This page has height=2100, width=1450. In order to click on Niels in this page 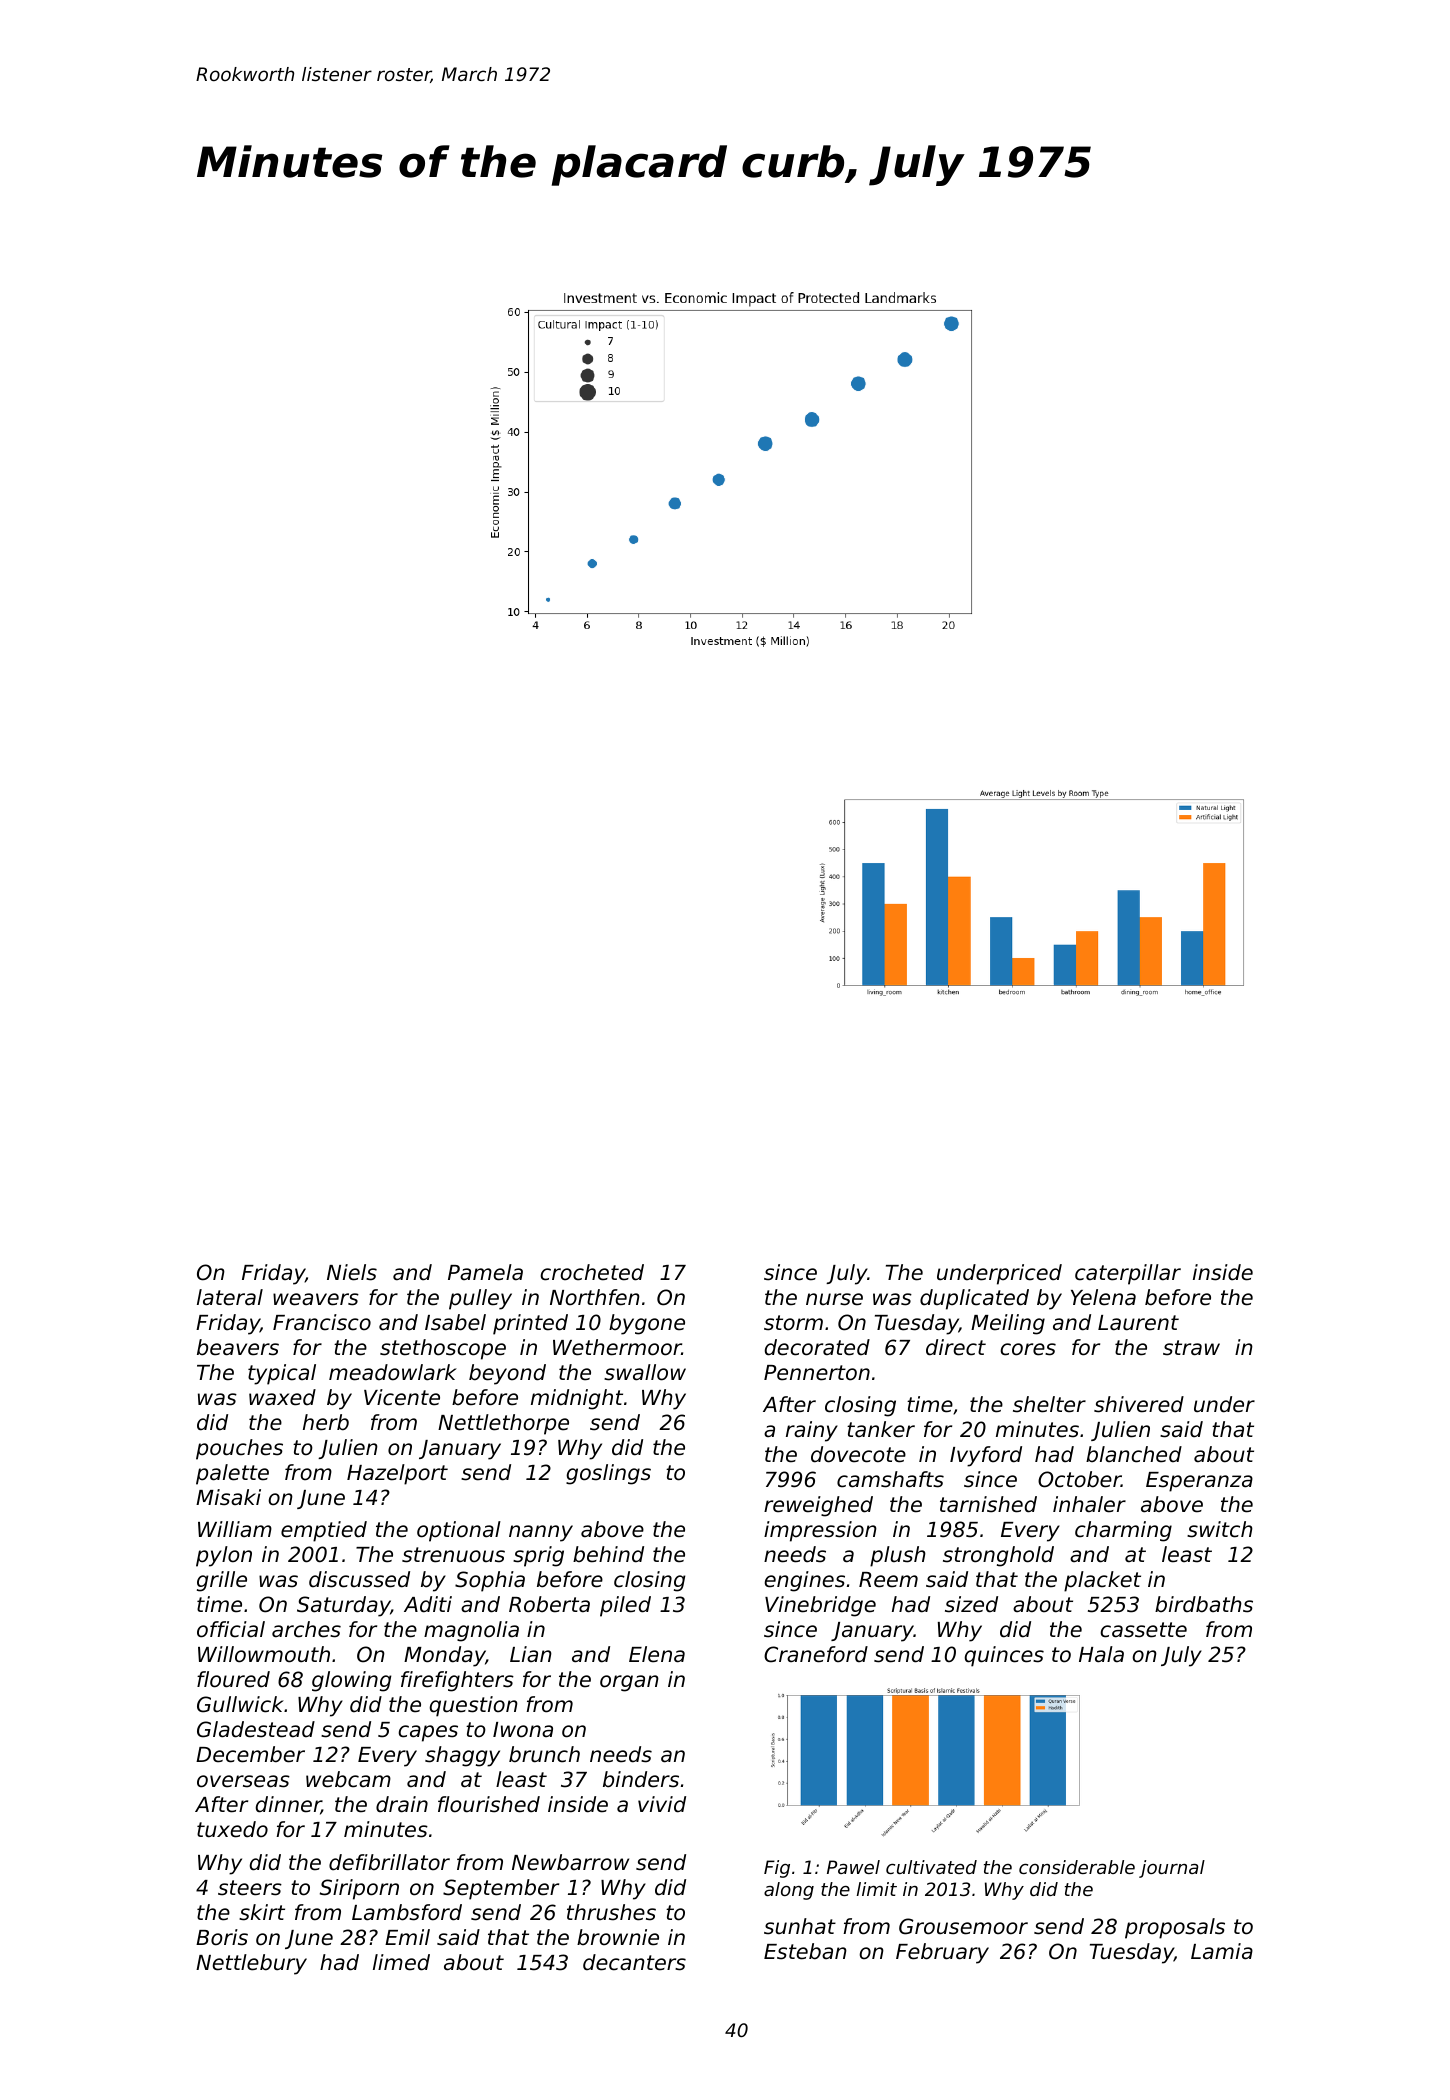, I will do `click(352, 1272)`.
